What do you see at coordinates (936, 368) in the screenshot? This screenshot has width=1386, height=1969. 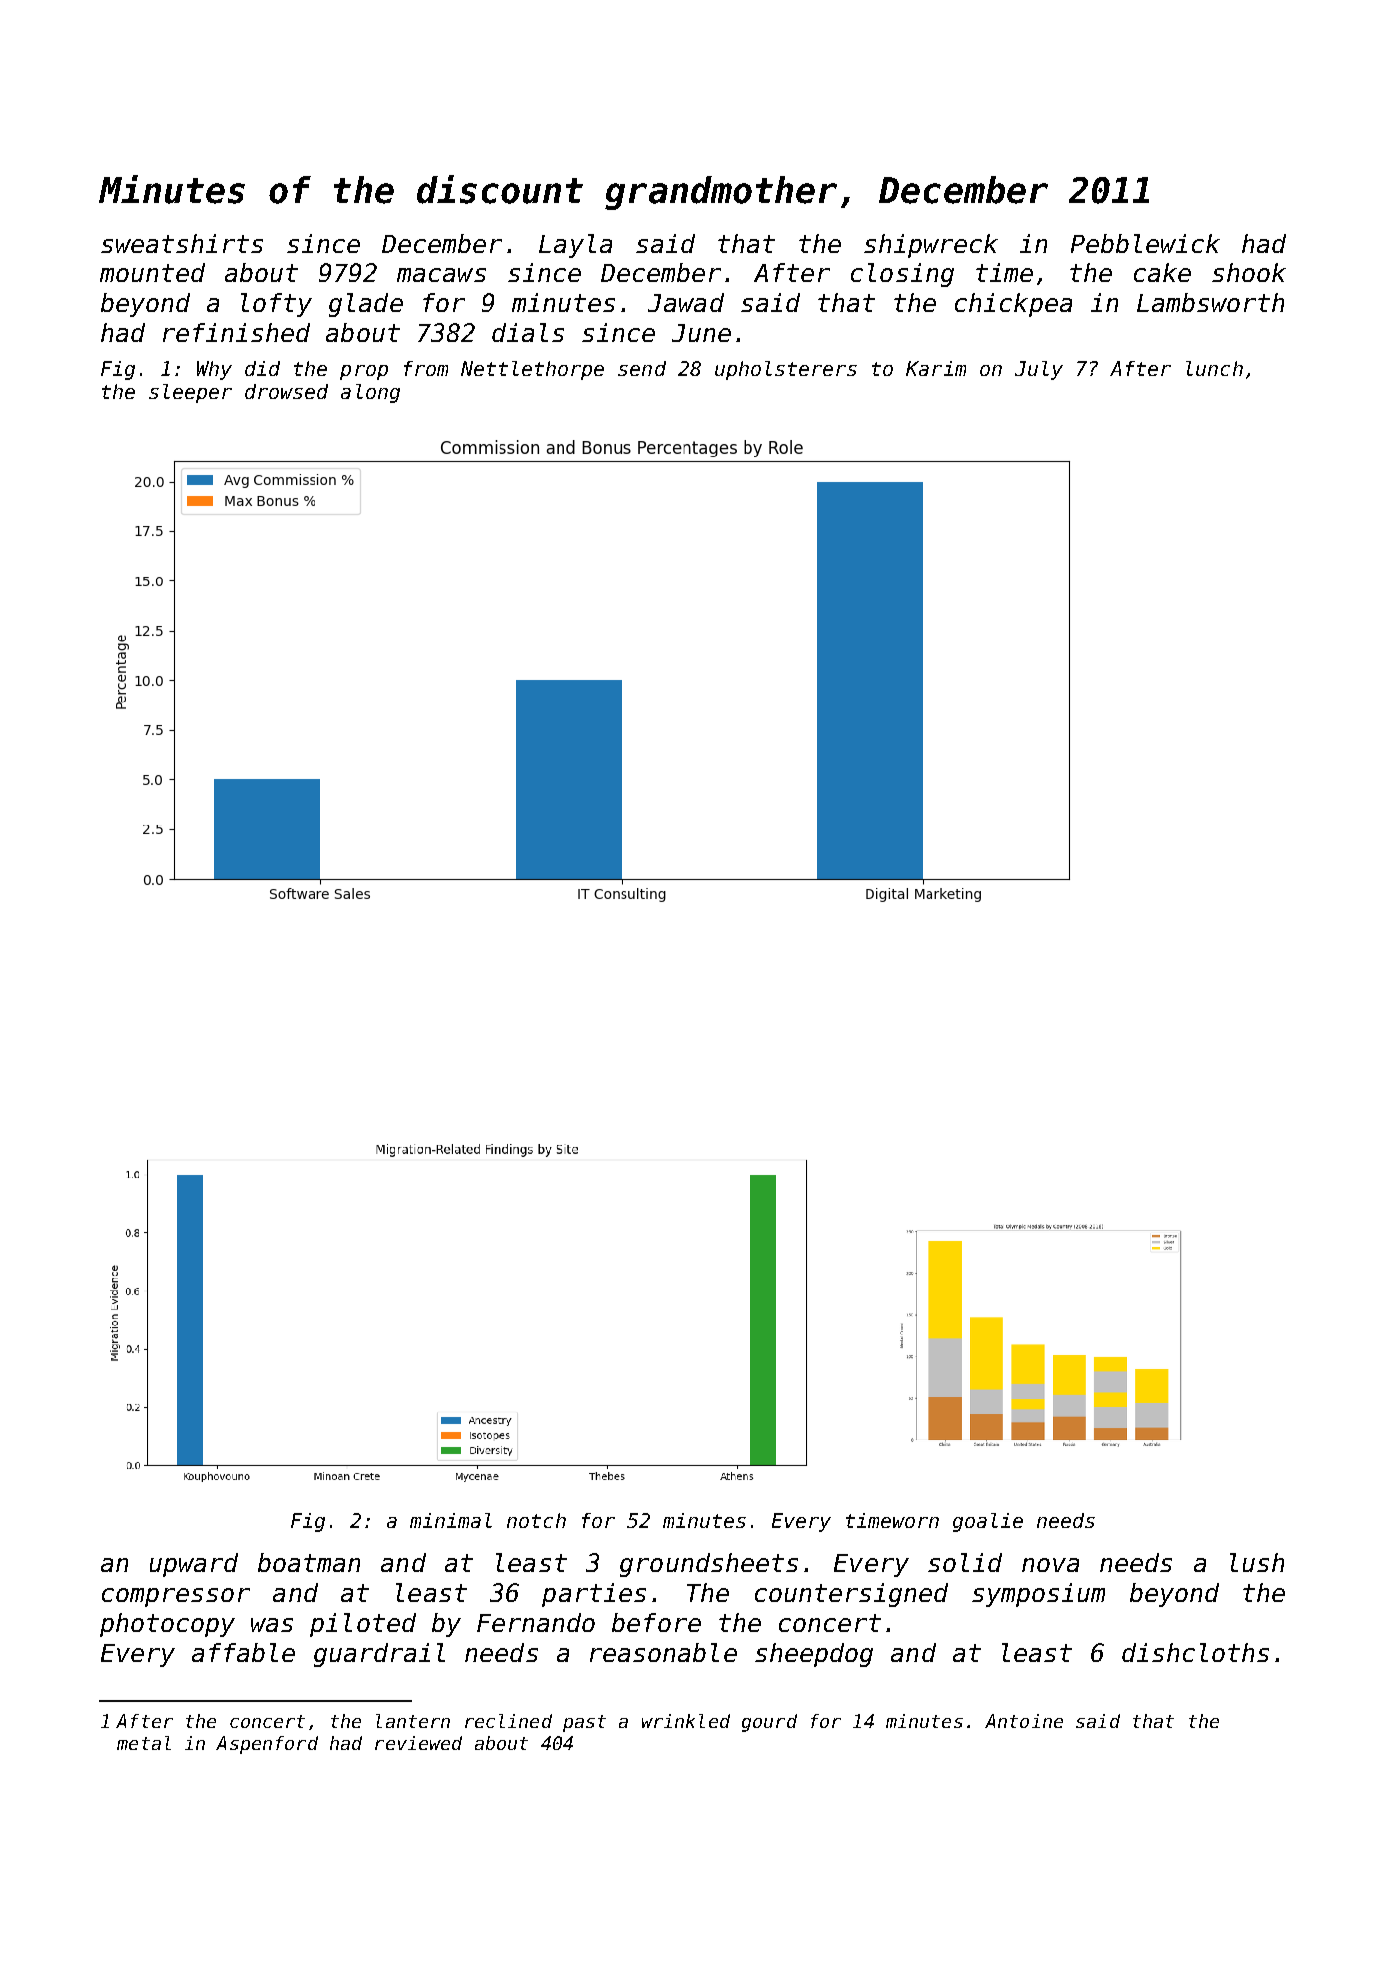 I see `Karim` at bounding box center [936, 368].
